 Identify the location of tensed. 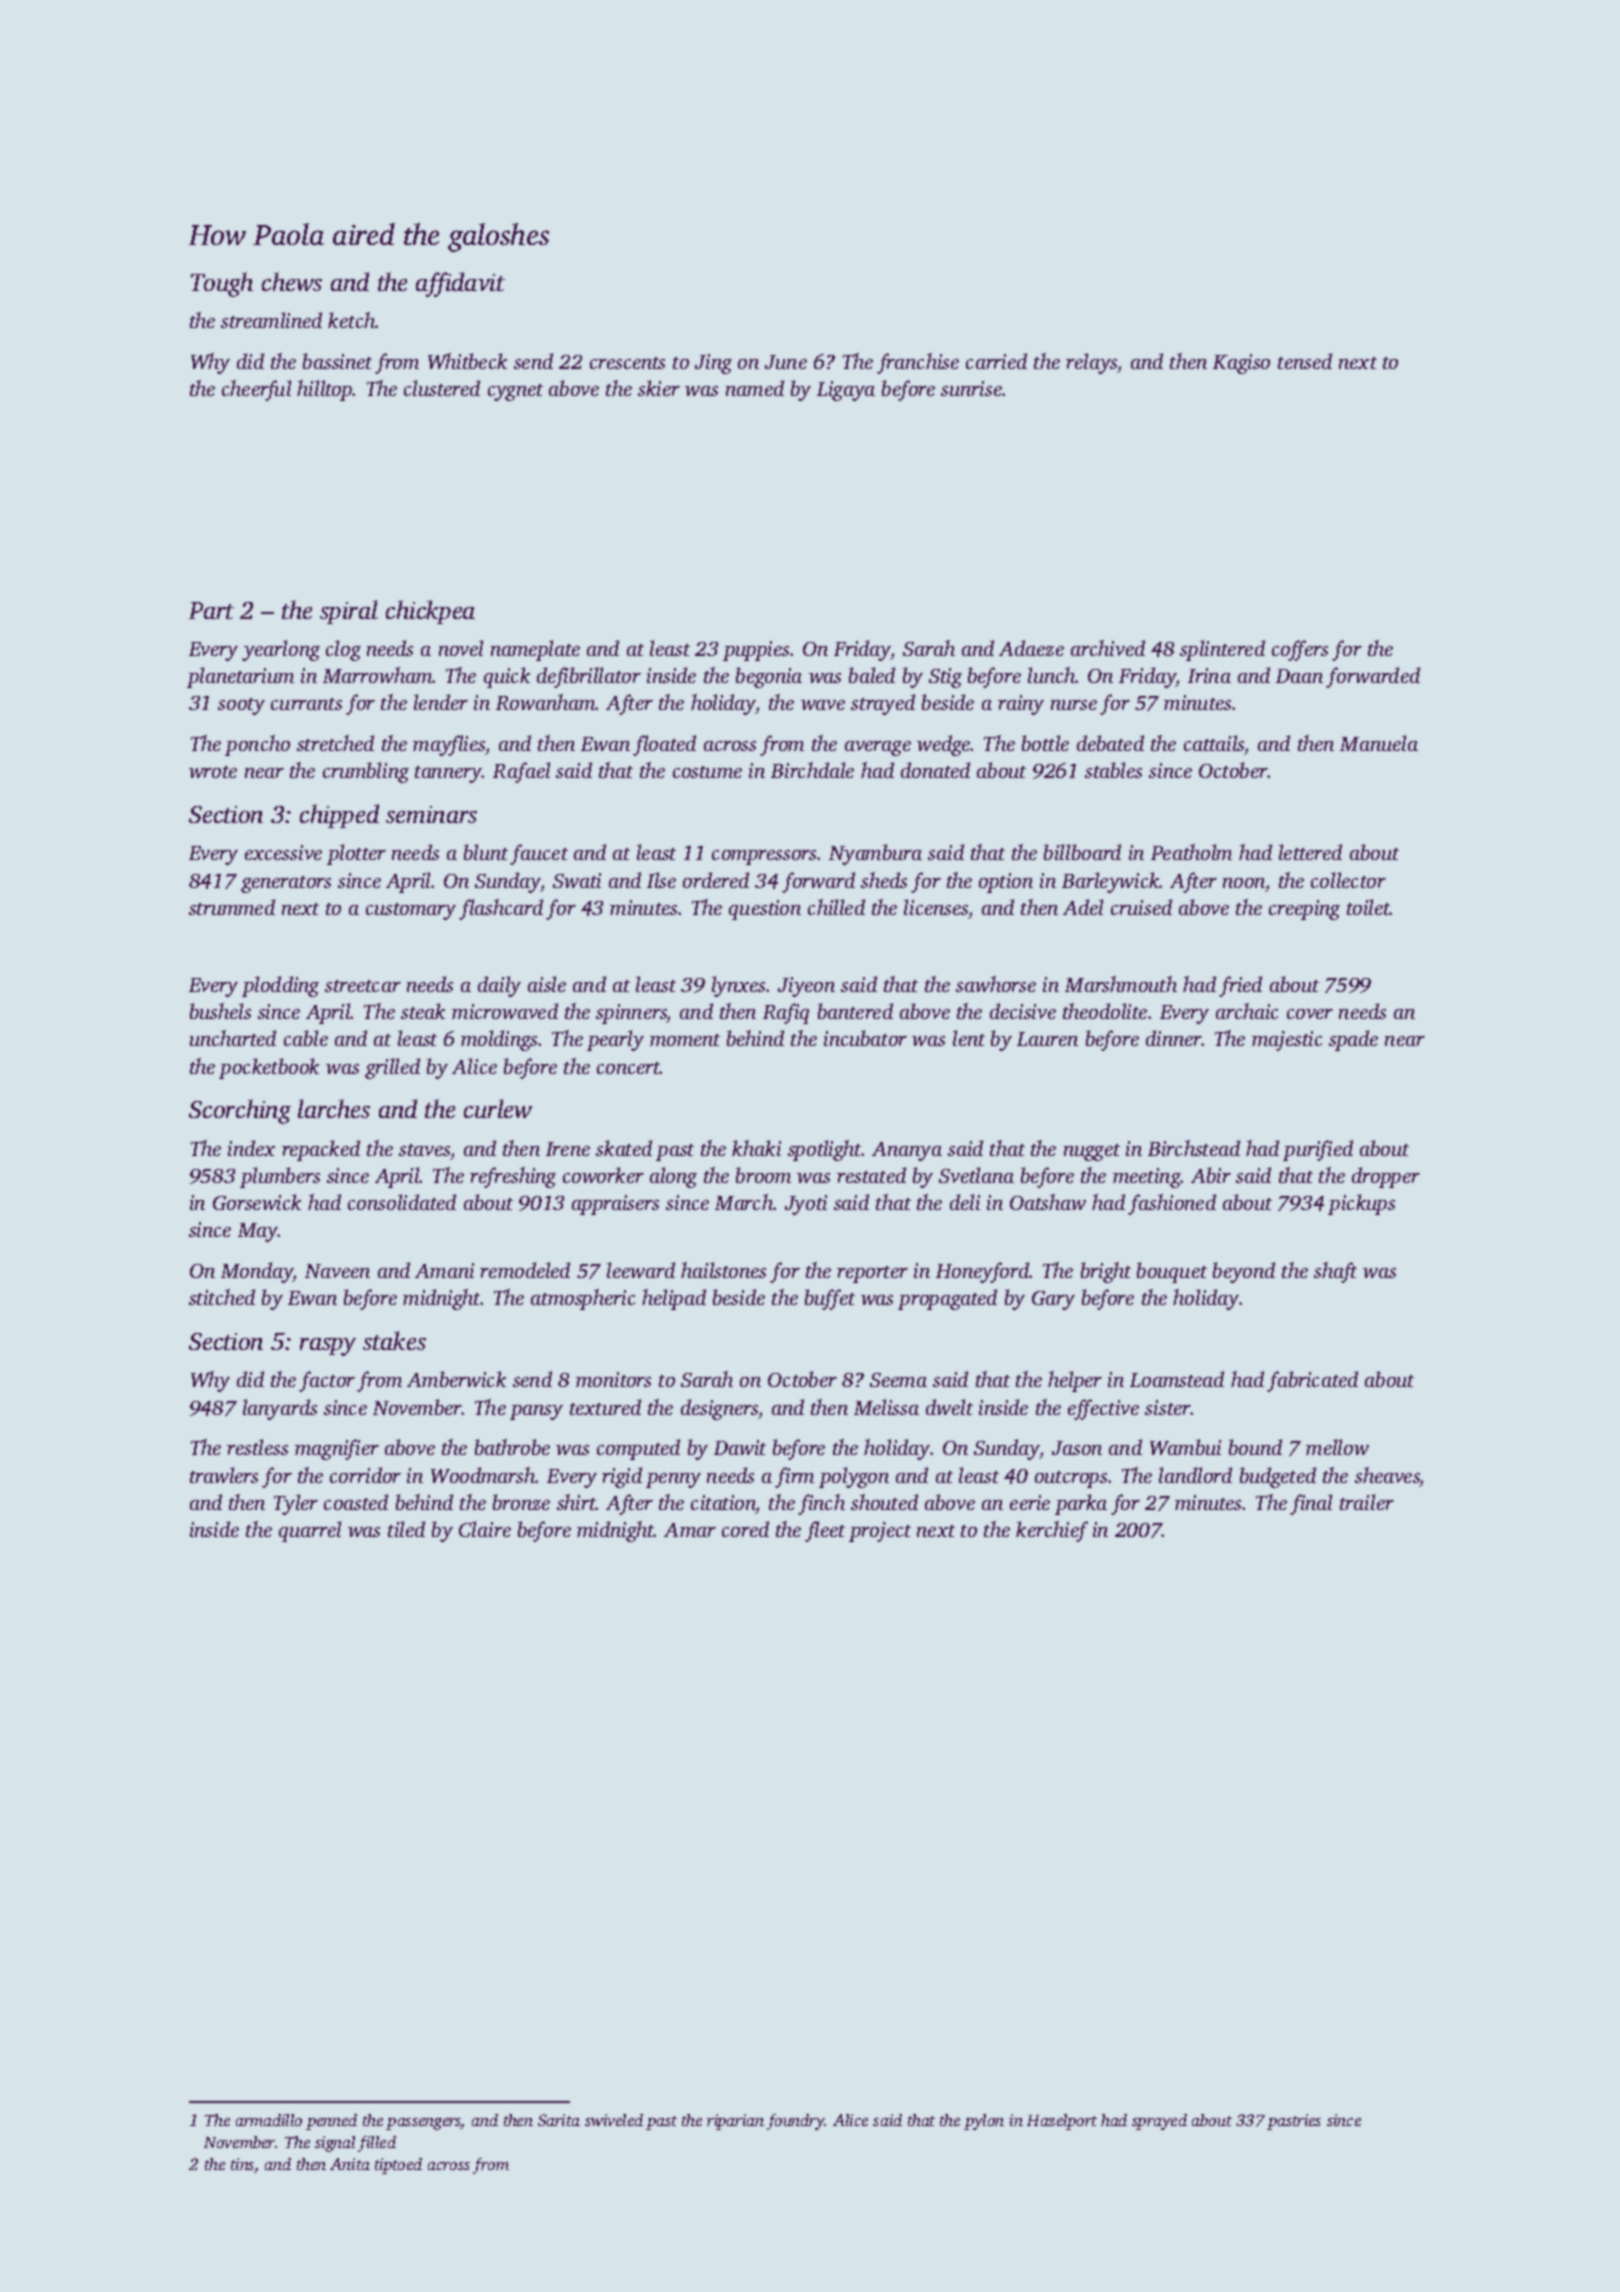
(1305, 361).
